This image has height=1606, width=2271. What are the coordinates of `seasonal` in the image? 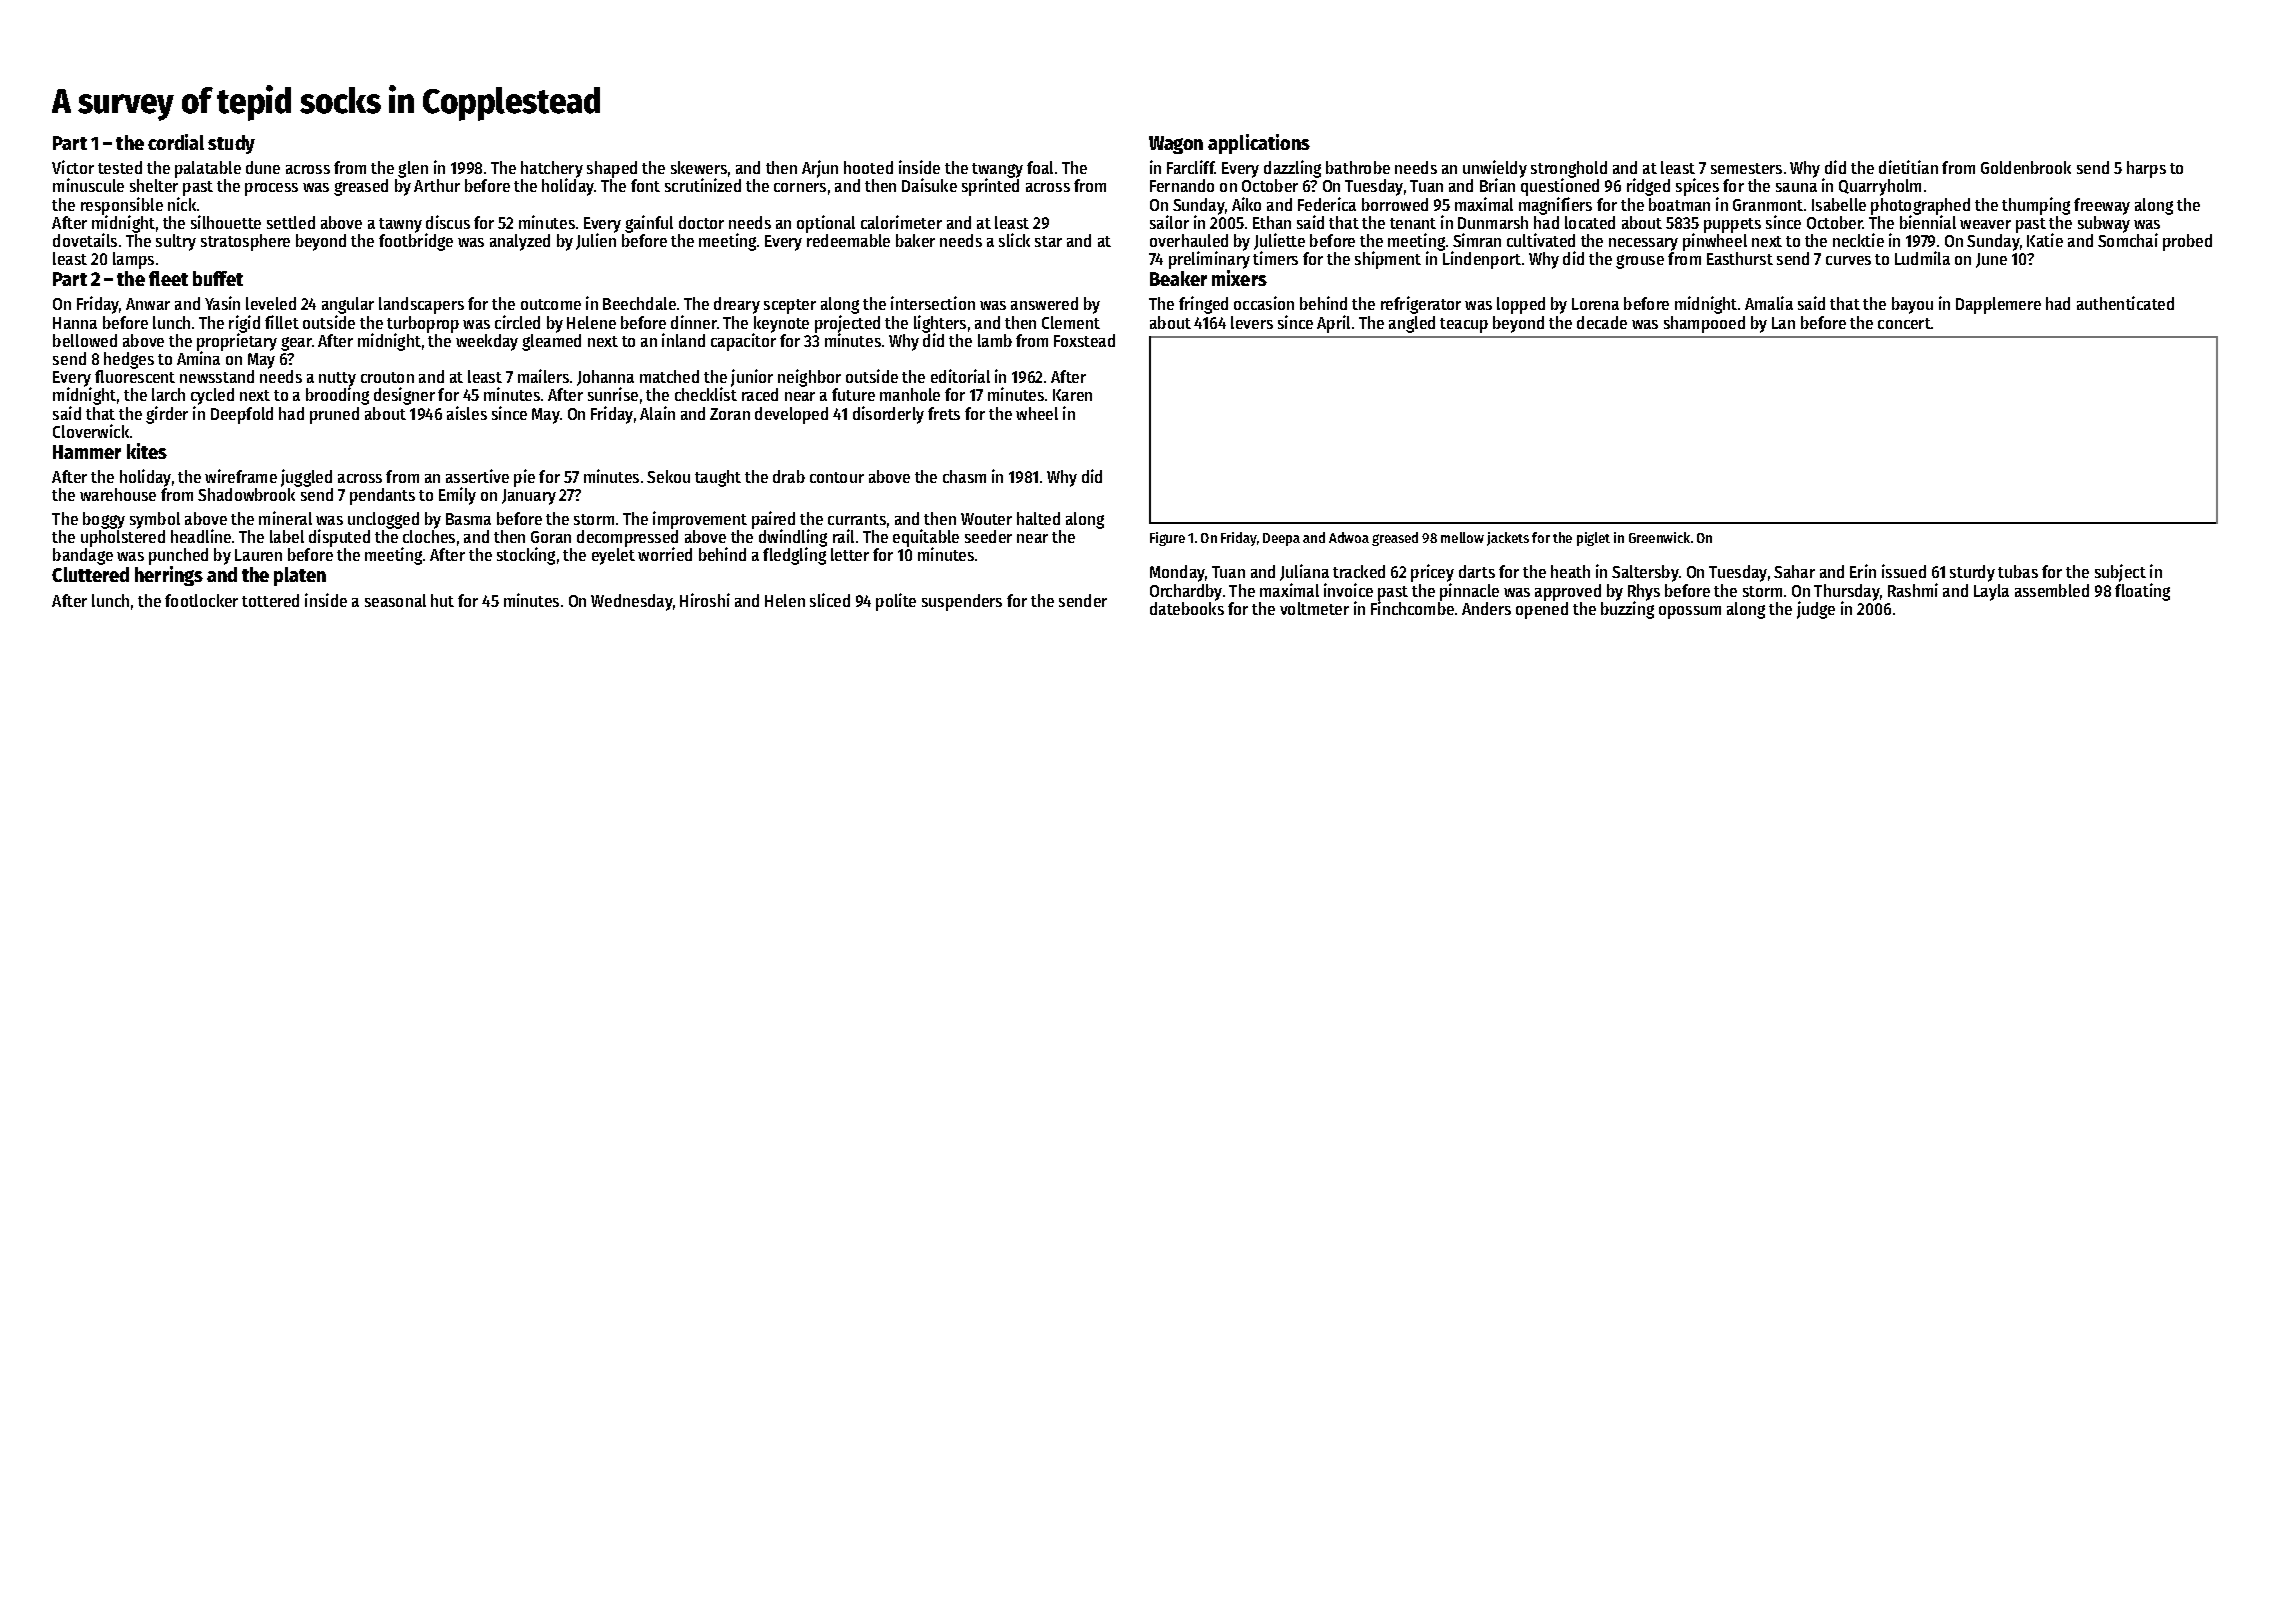 It's located at (395, 600).
